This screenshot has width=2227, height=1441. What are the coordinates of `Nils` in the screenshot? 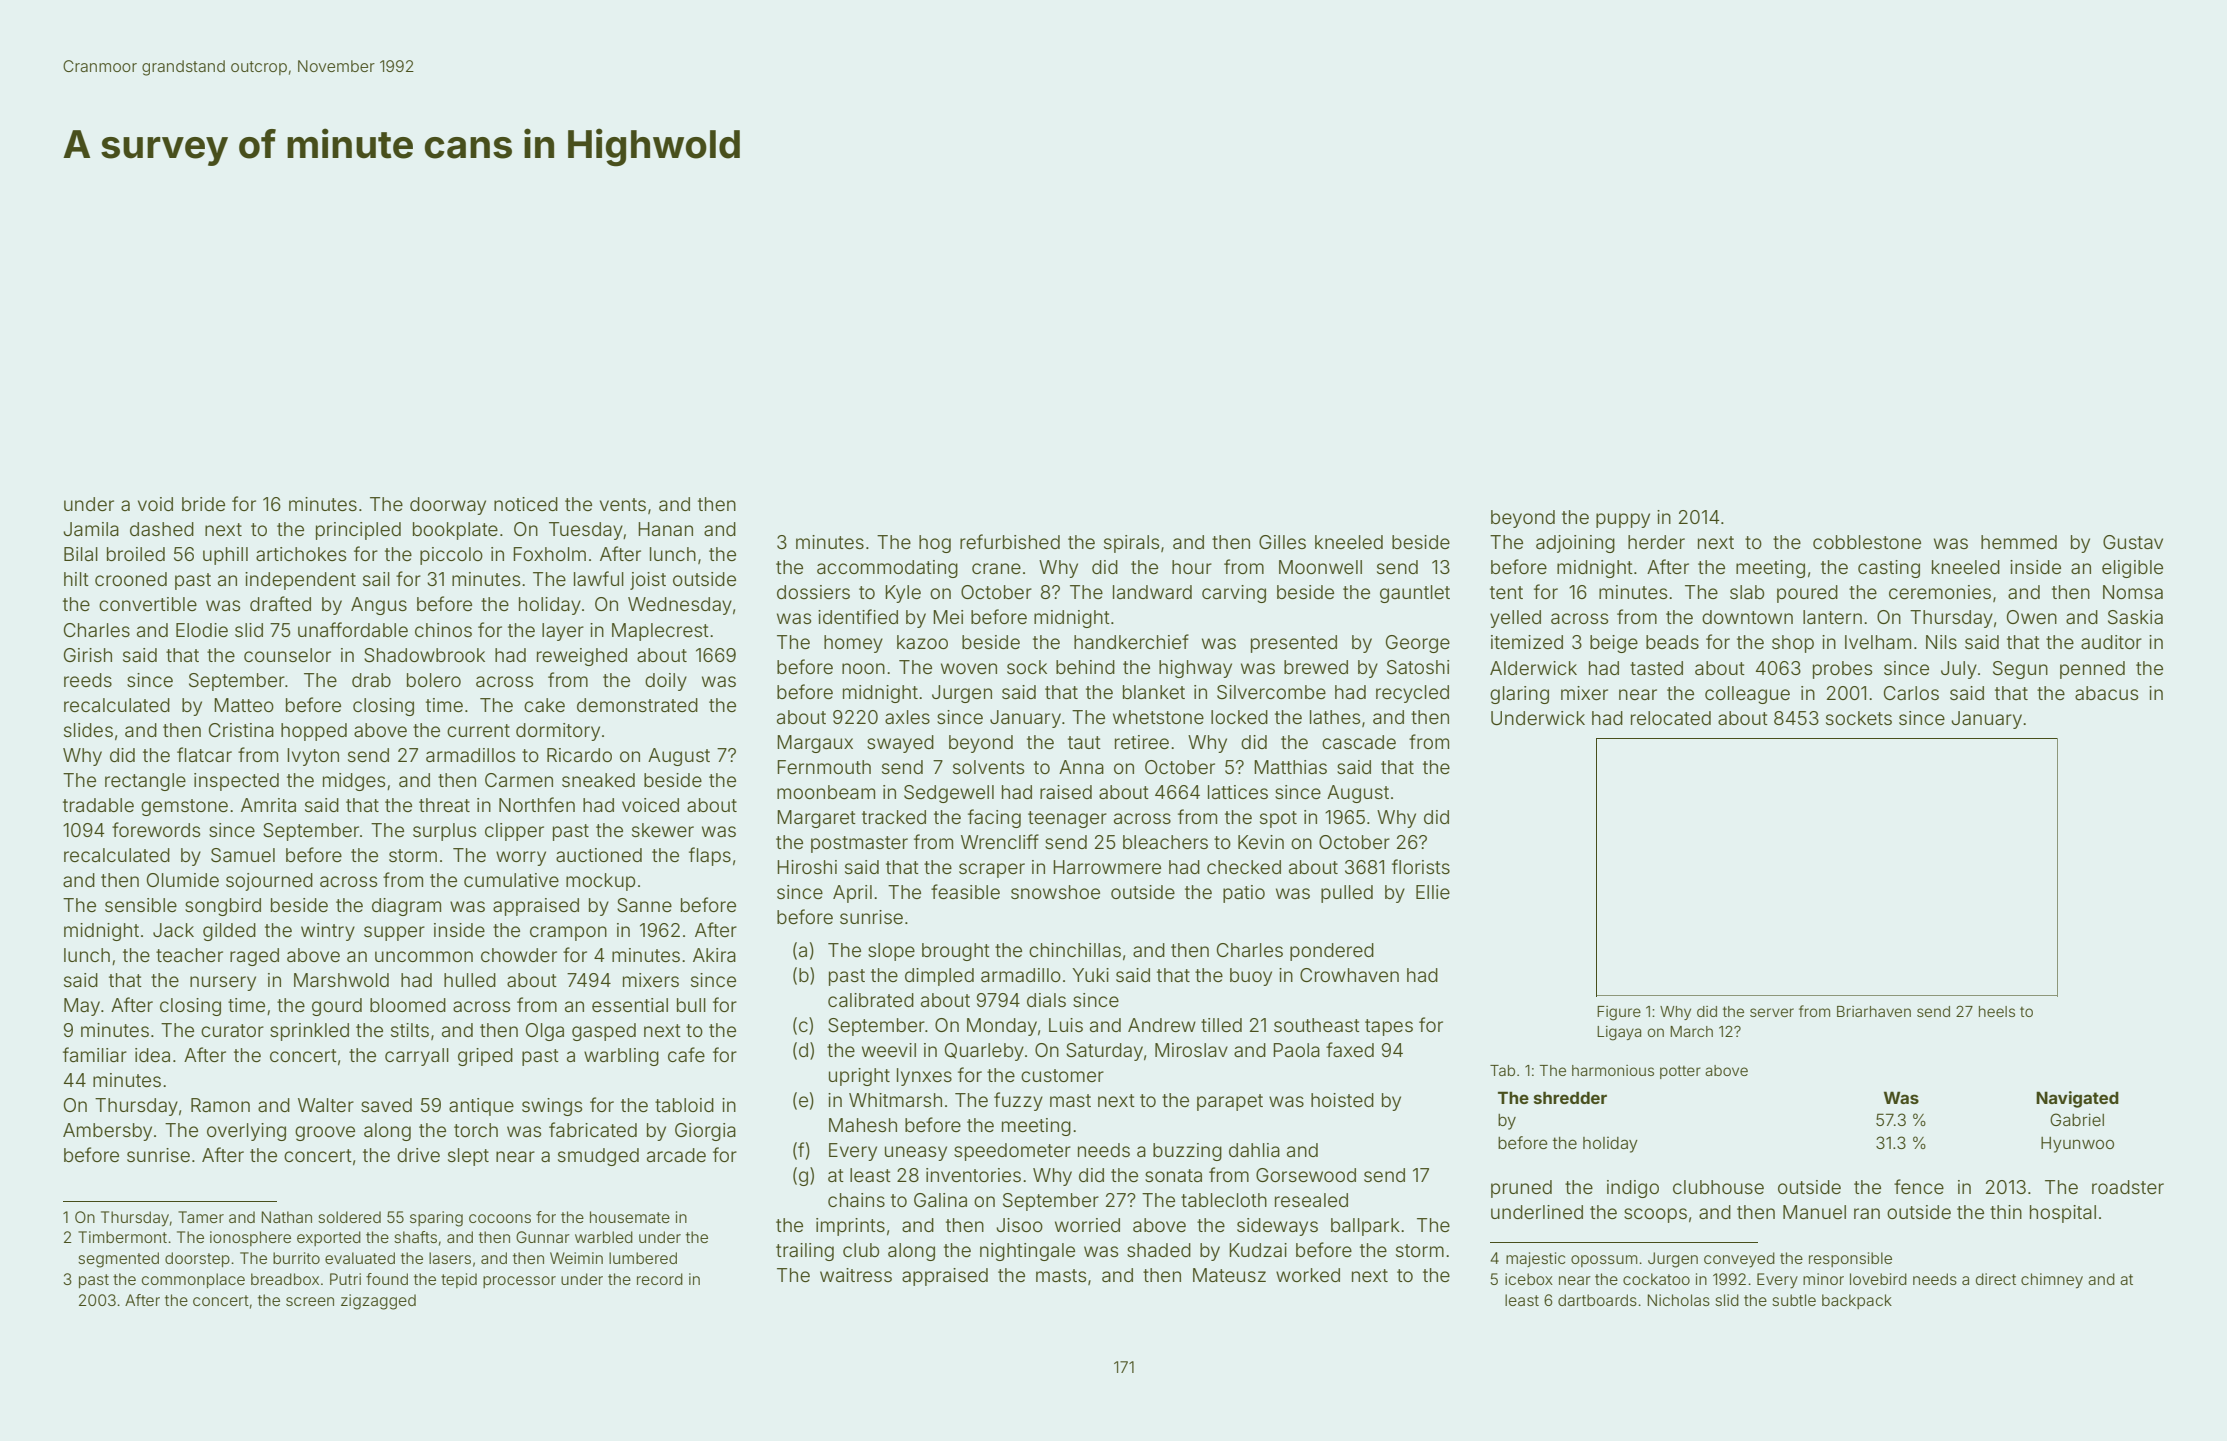 It's located at (1941, 642).
